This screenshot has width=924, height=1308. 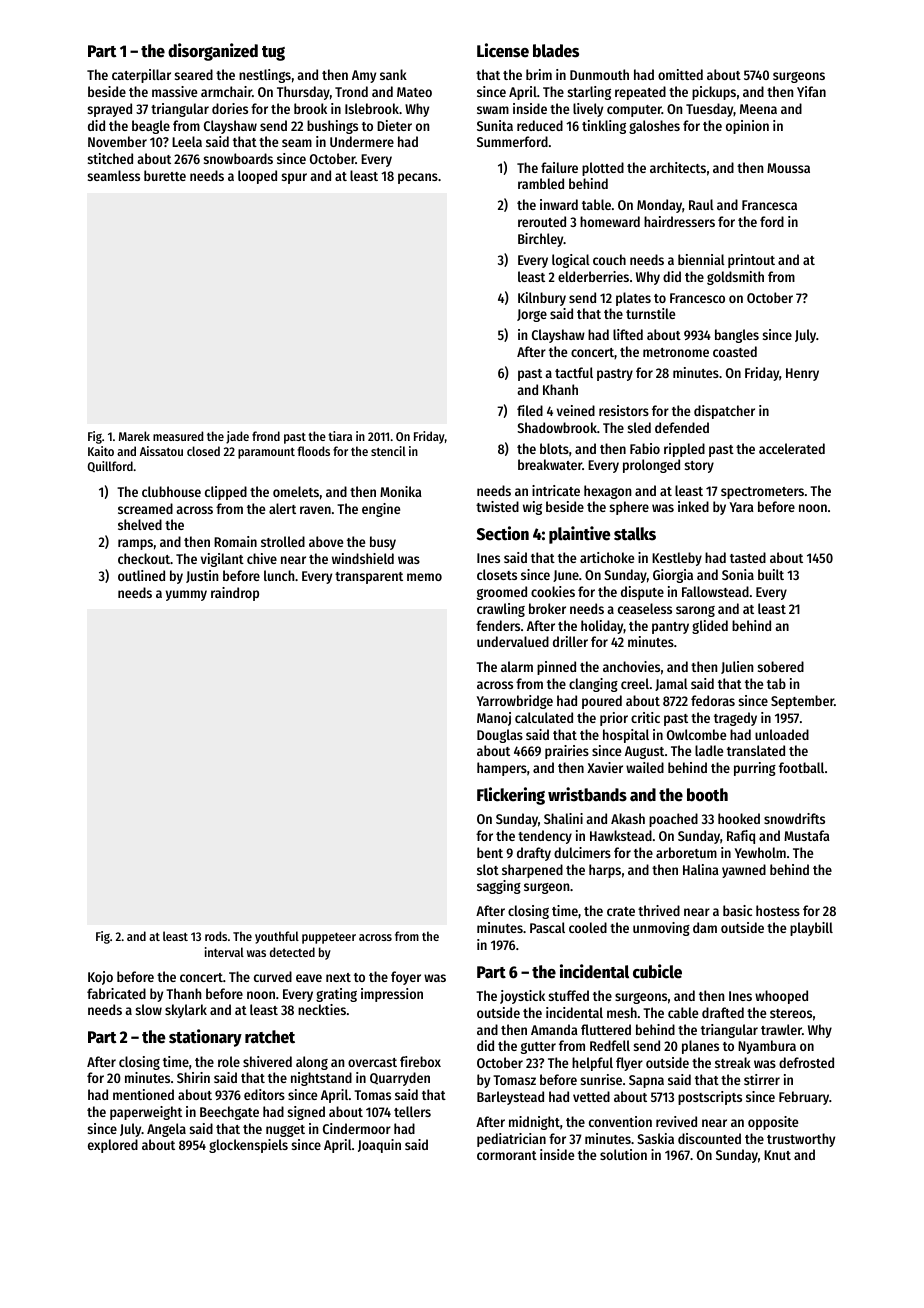 I want to click on drafted, so click(x=723, y=1012).
